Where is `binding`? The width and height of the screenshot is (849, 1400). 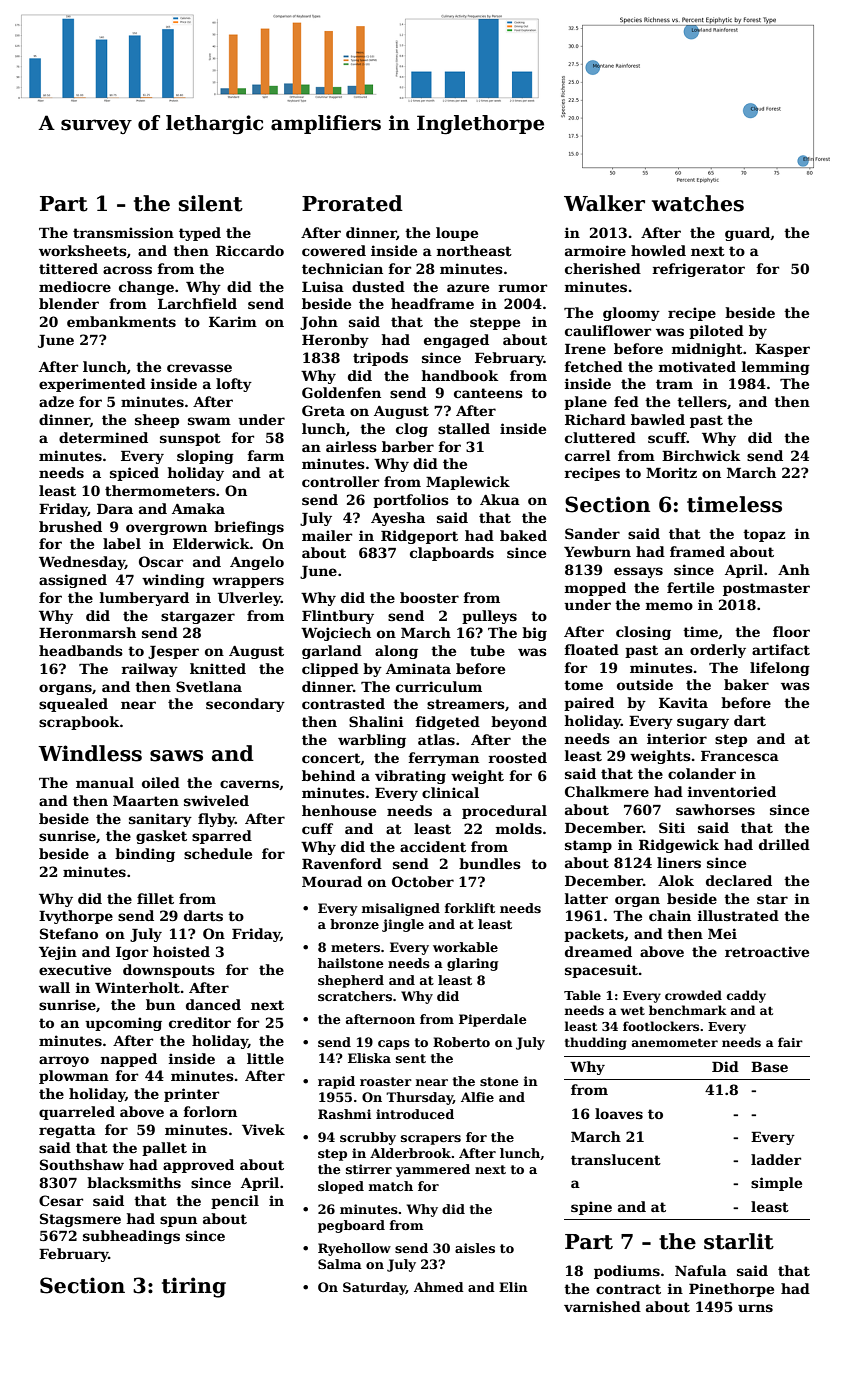
binding is located at coordinates (145, 855).
